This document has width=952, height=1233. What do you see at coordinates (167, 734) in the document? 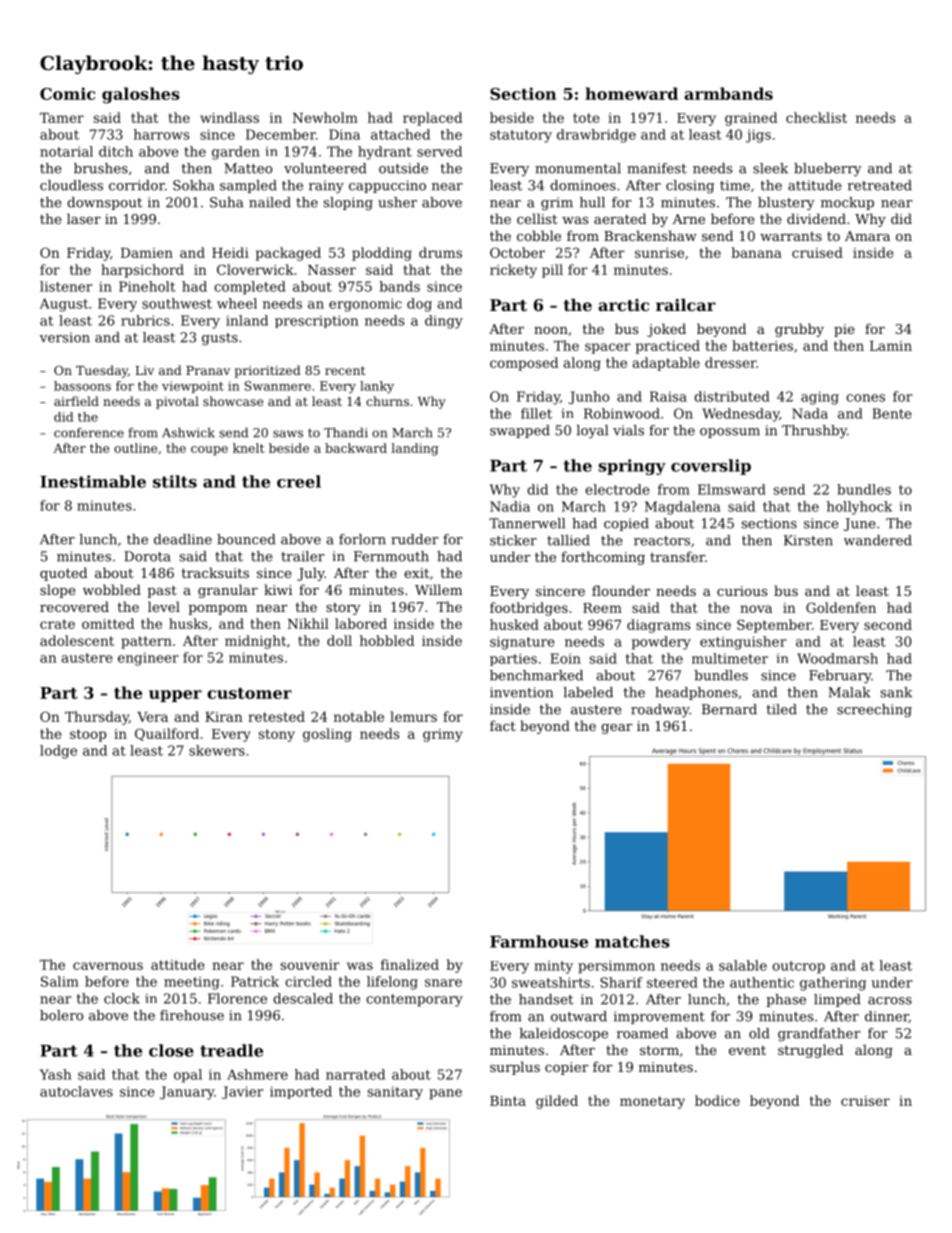
I see `Quailford` at bounding box center [167, 734].
